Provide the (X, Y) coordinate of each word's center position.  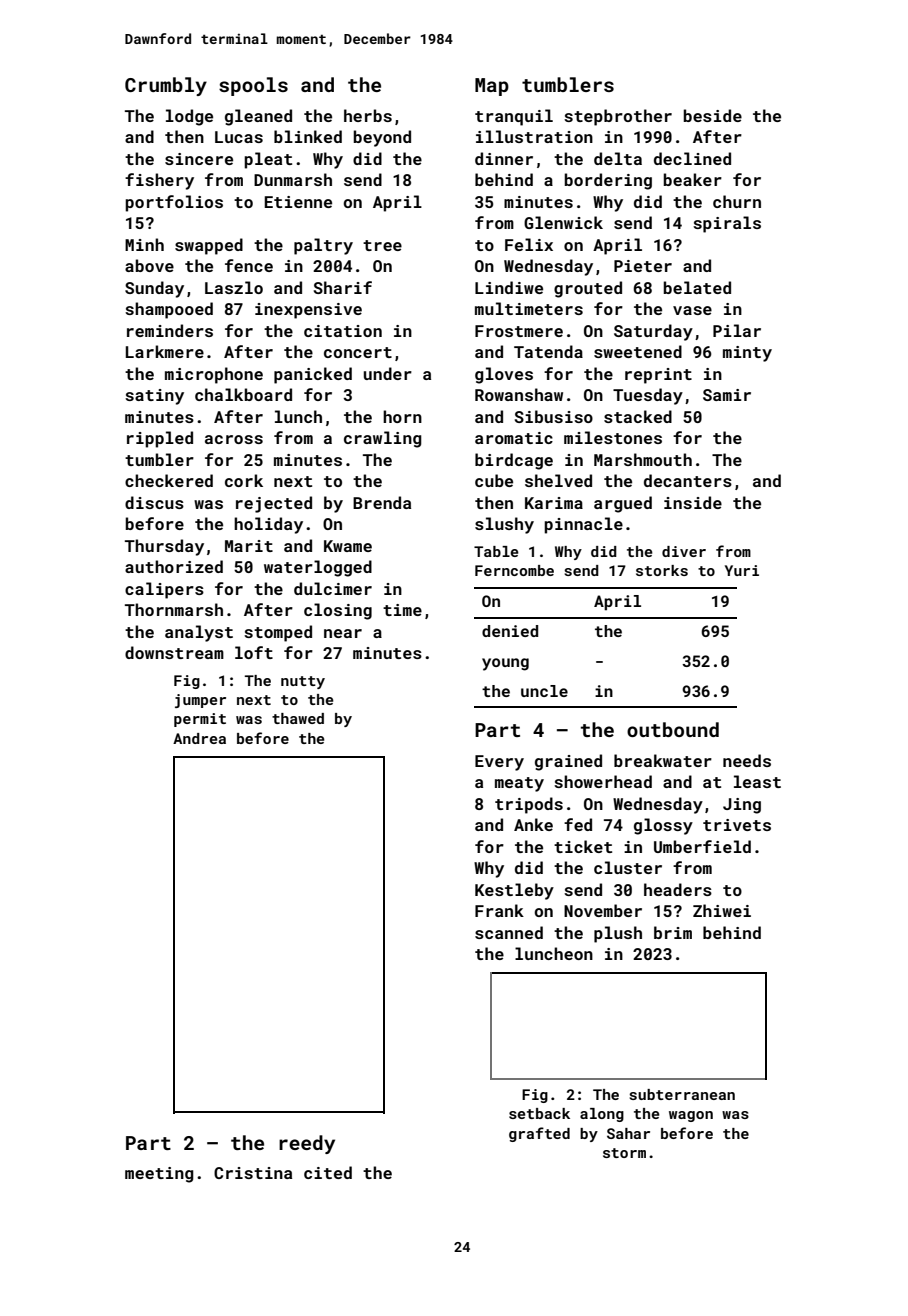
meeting (159, 1175)
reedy (307, 1144)
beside (713, 115)
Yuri (742, 570)
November (603, 910)
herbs (368, 115)
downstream (174, 652)
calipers (164, 590)
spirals (727, 224)
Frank (499, 910)
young (505, 664)
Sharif (343, 287)
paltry (323, 246)
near (343, 633)
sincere (199, 159)
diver (684, 551)
